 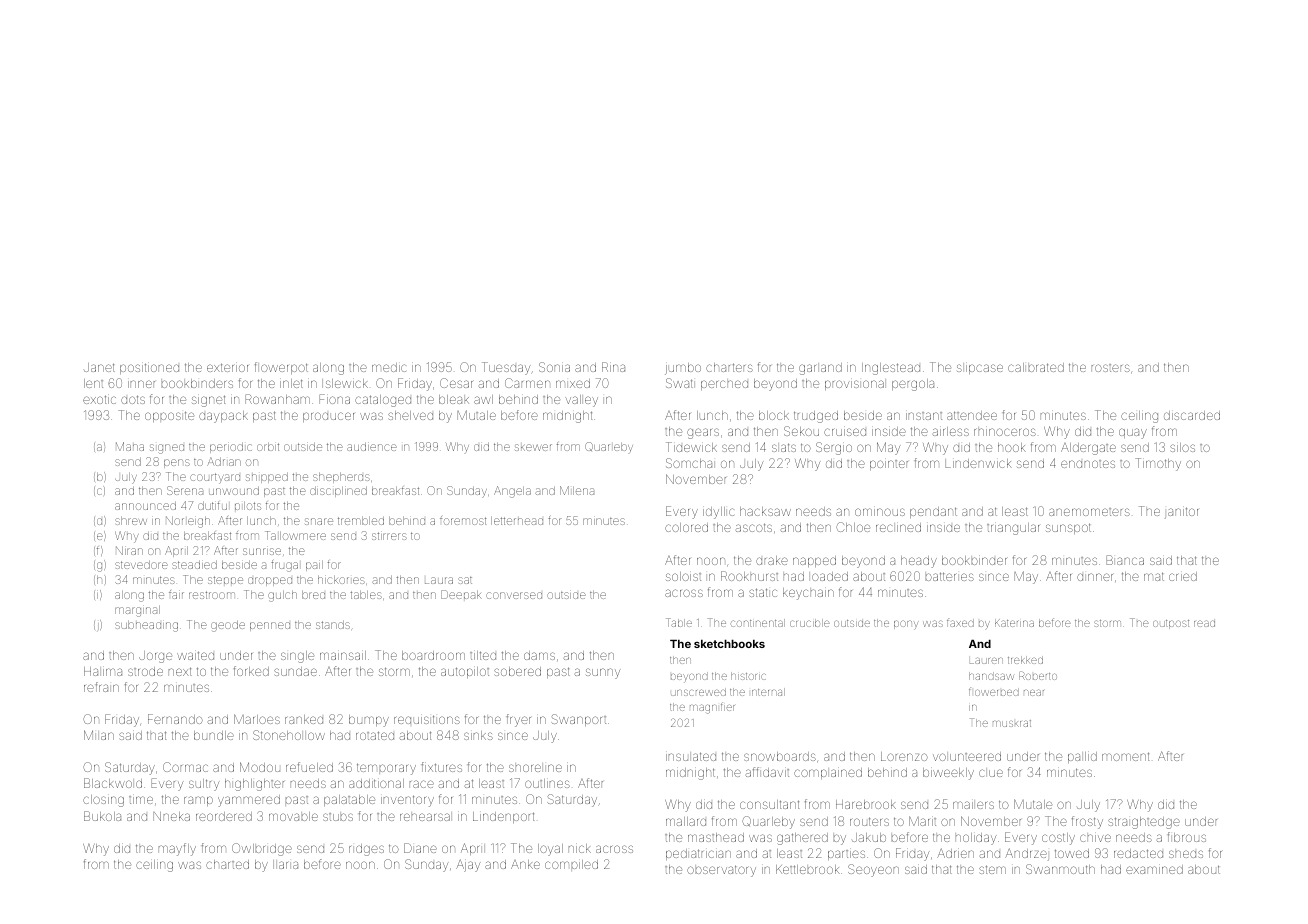 I want to click on airless, so click(x=951, y=431).
